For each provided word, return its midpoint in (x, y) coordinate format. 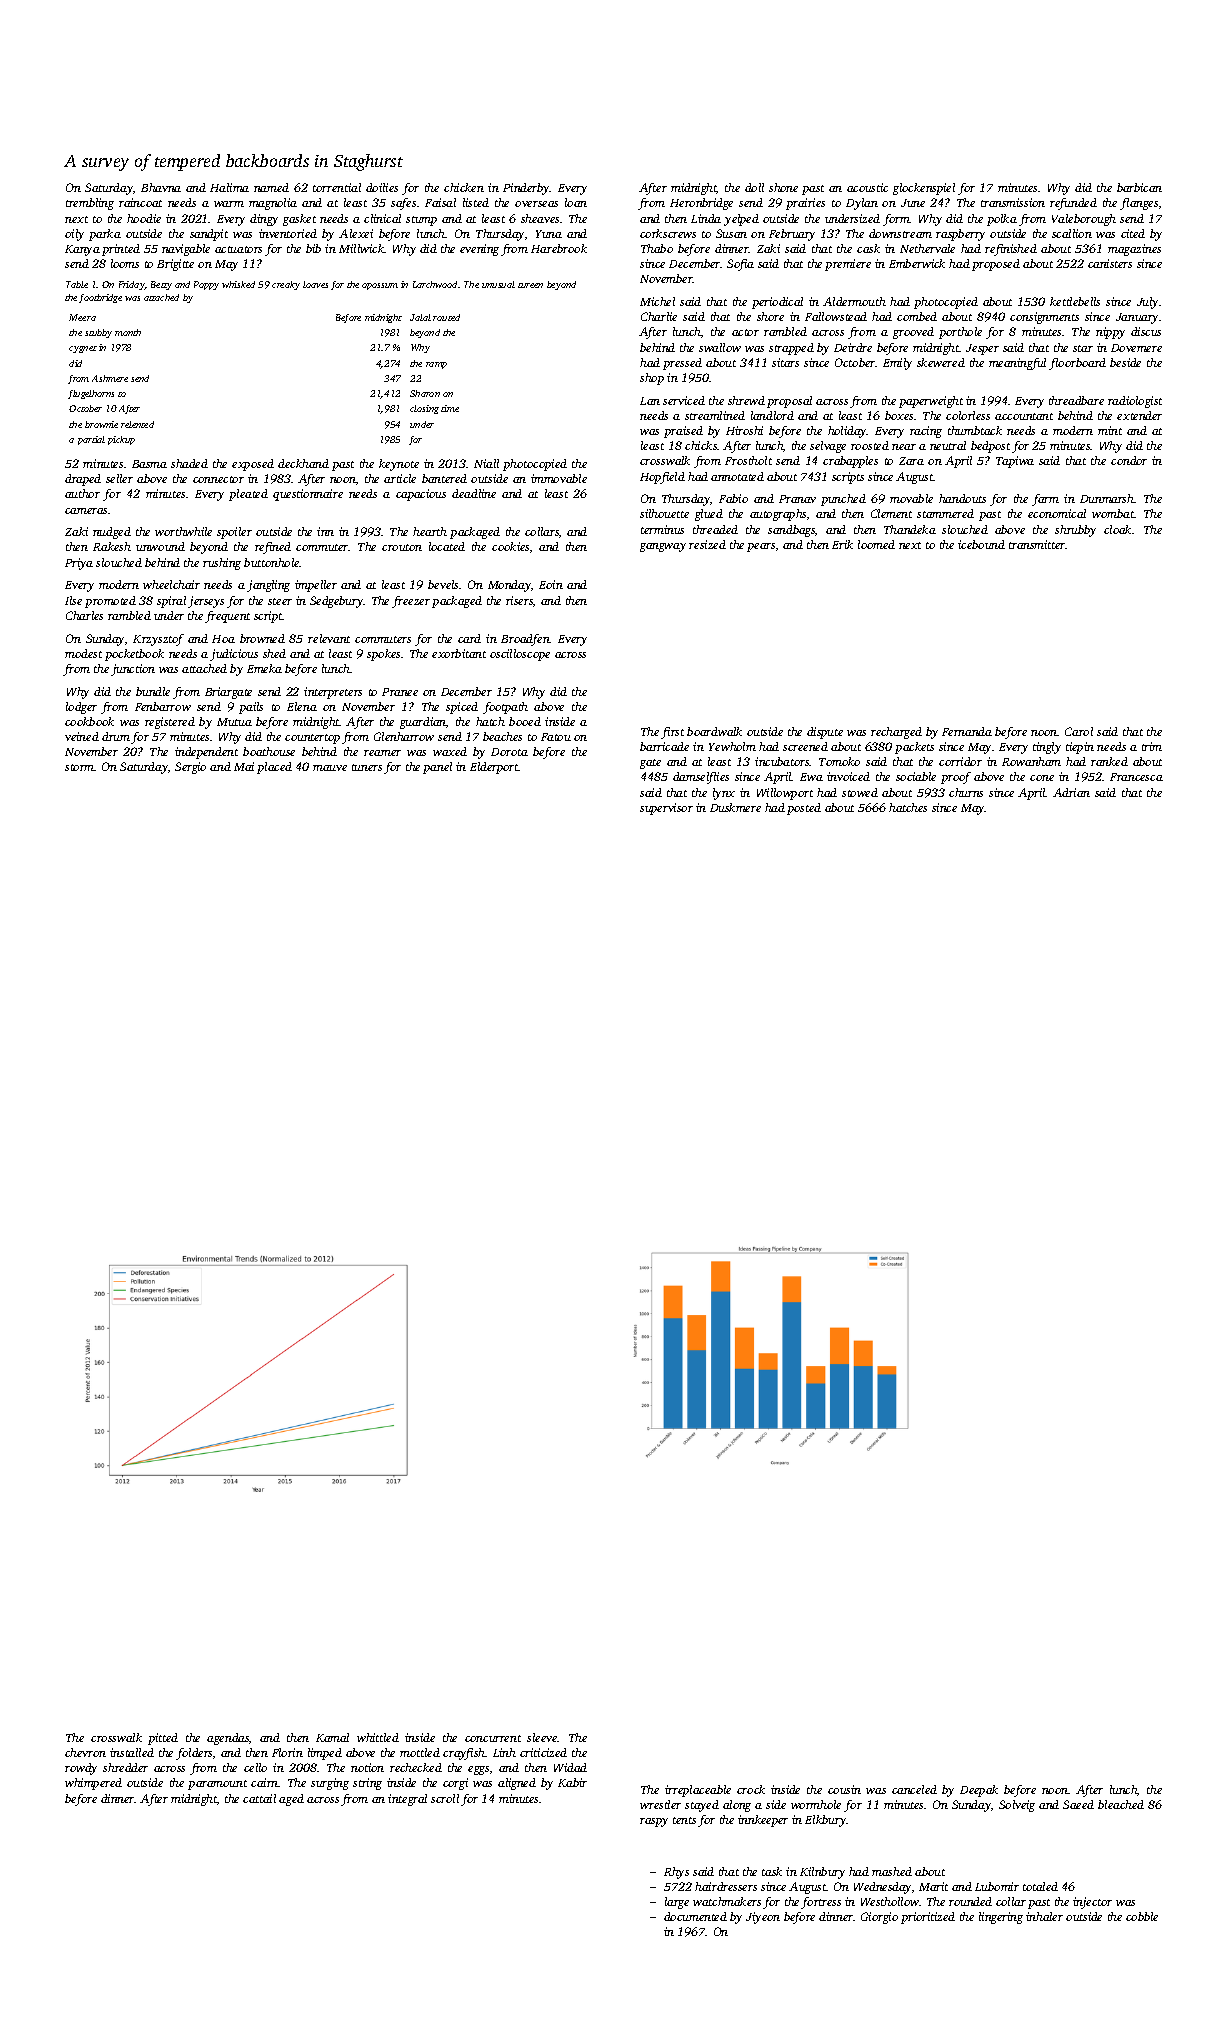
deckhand (303, 463)
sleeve (542, 1737)
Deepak (979, 1791)
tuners (367, 767)
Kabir (572, 1782)
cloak (1117, 529)
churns (966, 792)
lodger (81, 708)
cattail (259, 1798)
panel (437, 768)
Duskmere (735, 807)
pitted (163, 1739)
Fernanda (967, 731)
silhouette (664, 513)
